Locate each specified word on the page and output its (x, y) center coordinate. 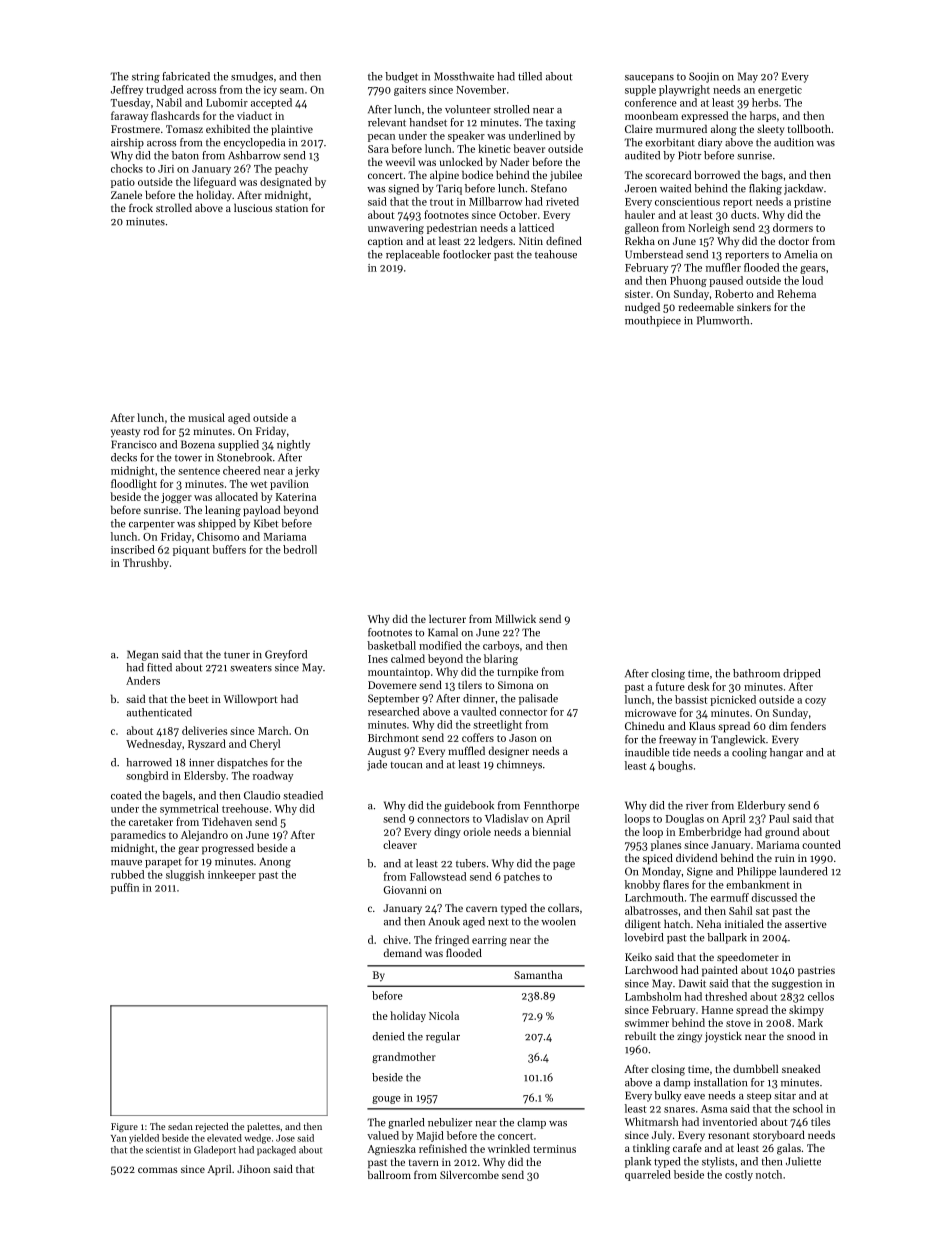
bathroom (756, 673)
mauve (126, 863)
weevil (400, 161)
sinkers (754, 307)
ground (782, 833)
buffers (229, 549)
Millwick (515, 618)
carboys (501, 646)
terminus (554, 1149)
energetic (780, 91)
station (291, 208)
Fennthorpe (551, 806)
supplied (238, 445)
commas (158, 1170)
